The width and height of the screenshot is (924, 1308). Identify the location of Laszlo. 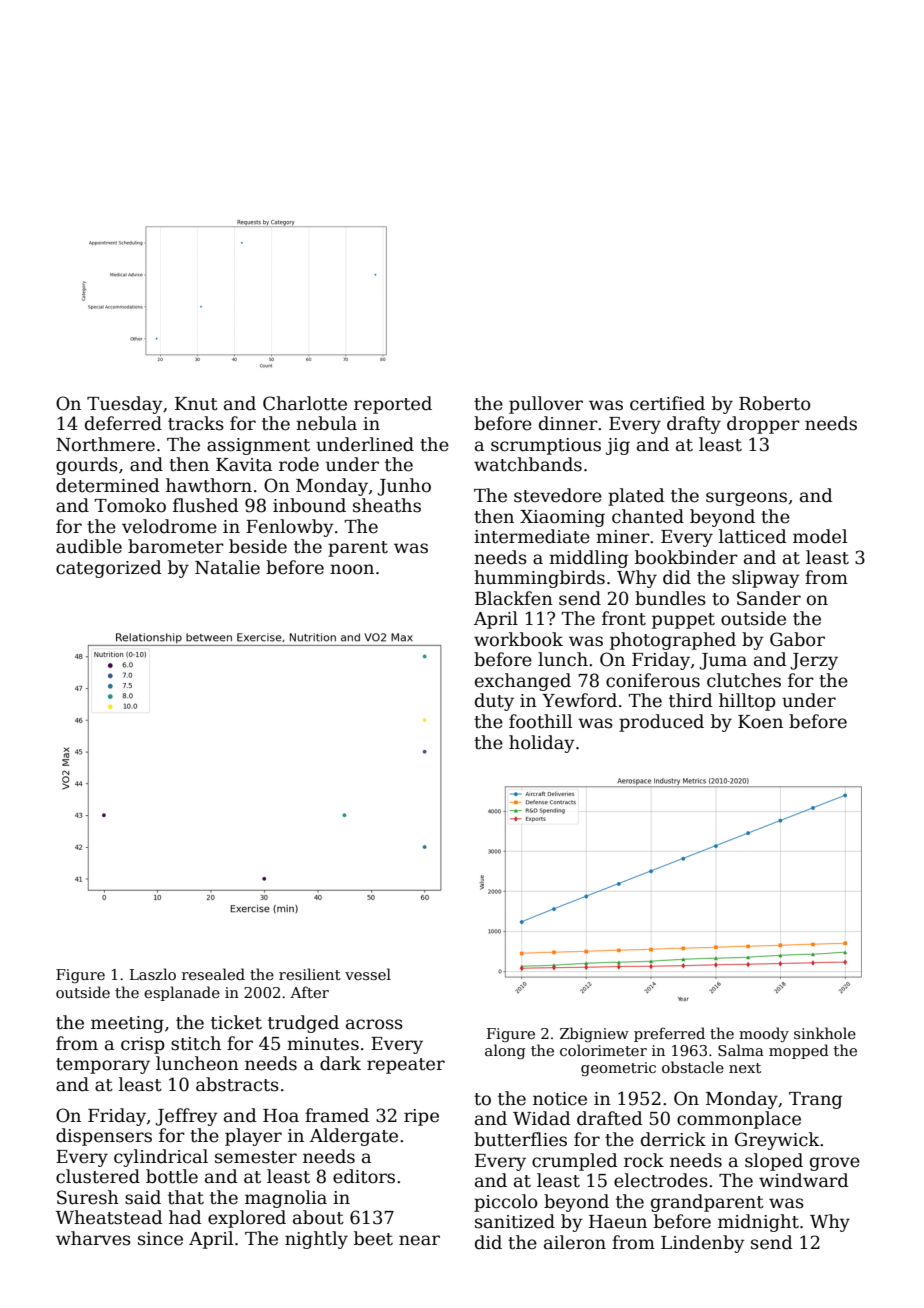
(153, 974).
